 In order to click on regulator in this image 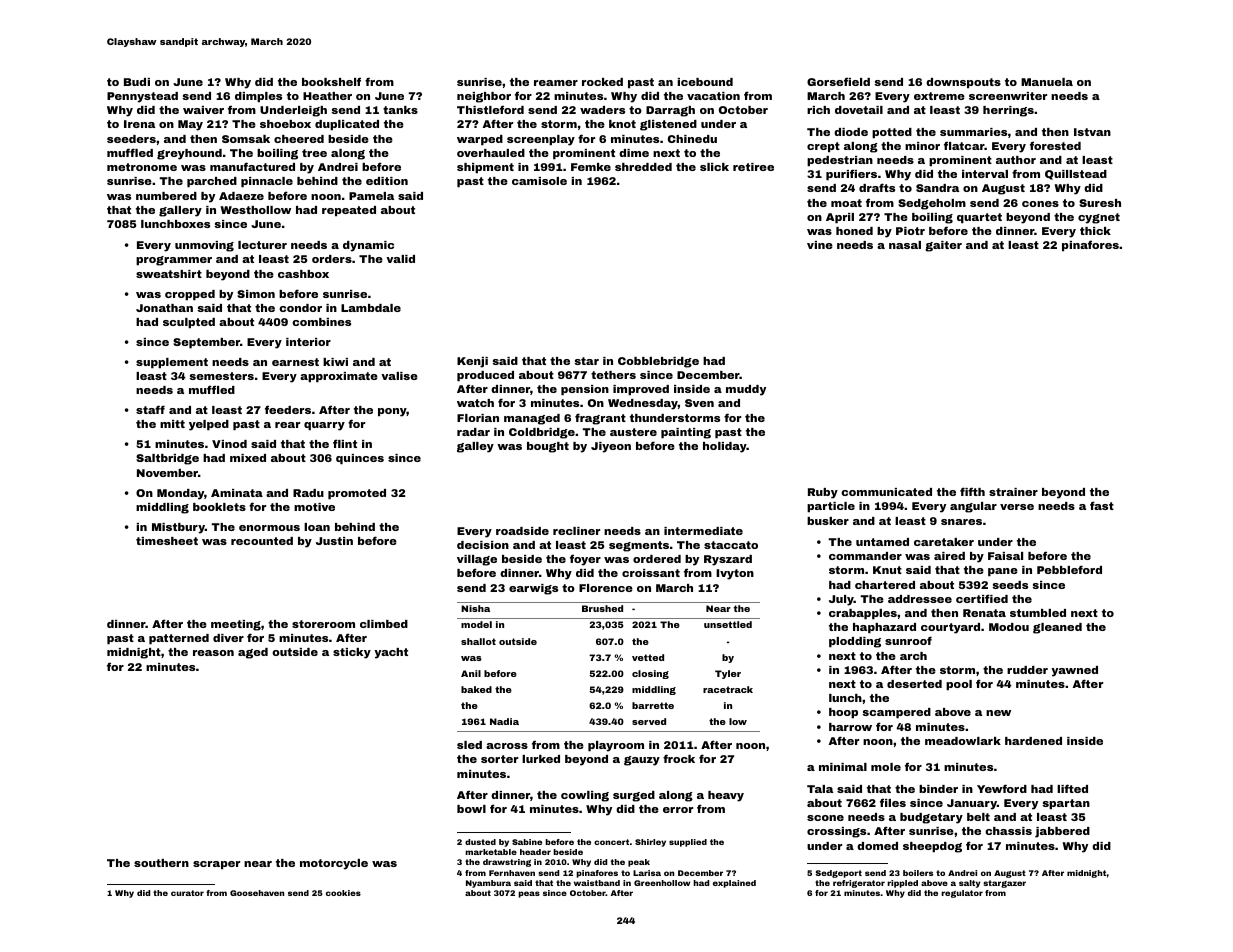, I will do `click(962, 894)`.
